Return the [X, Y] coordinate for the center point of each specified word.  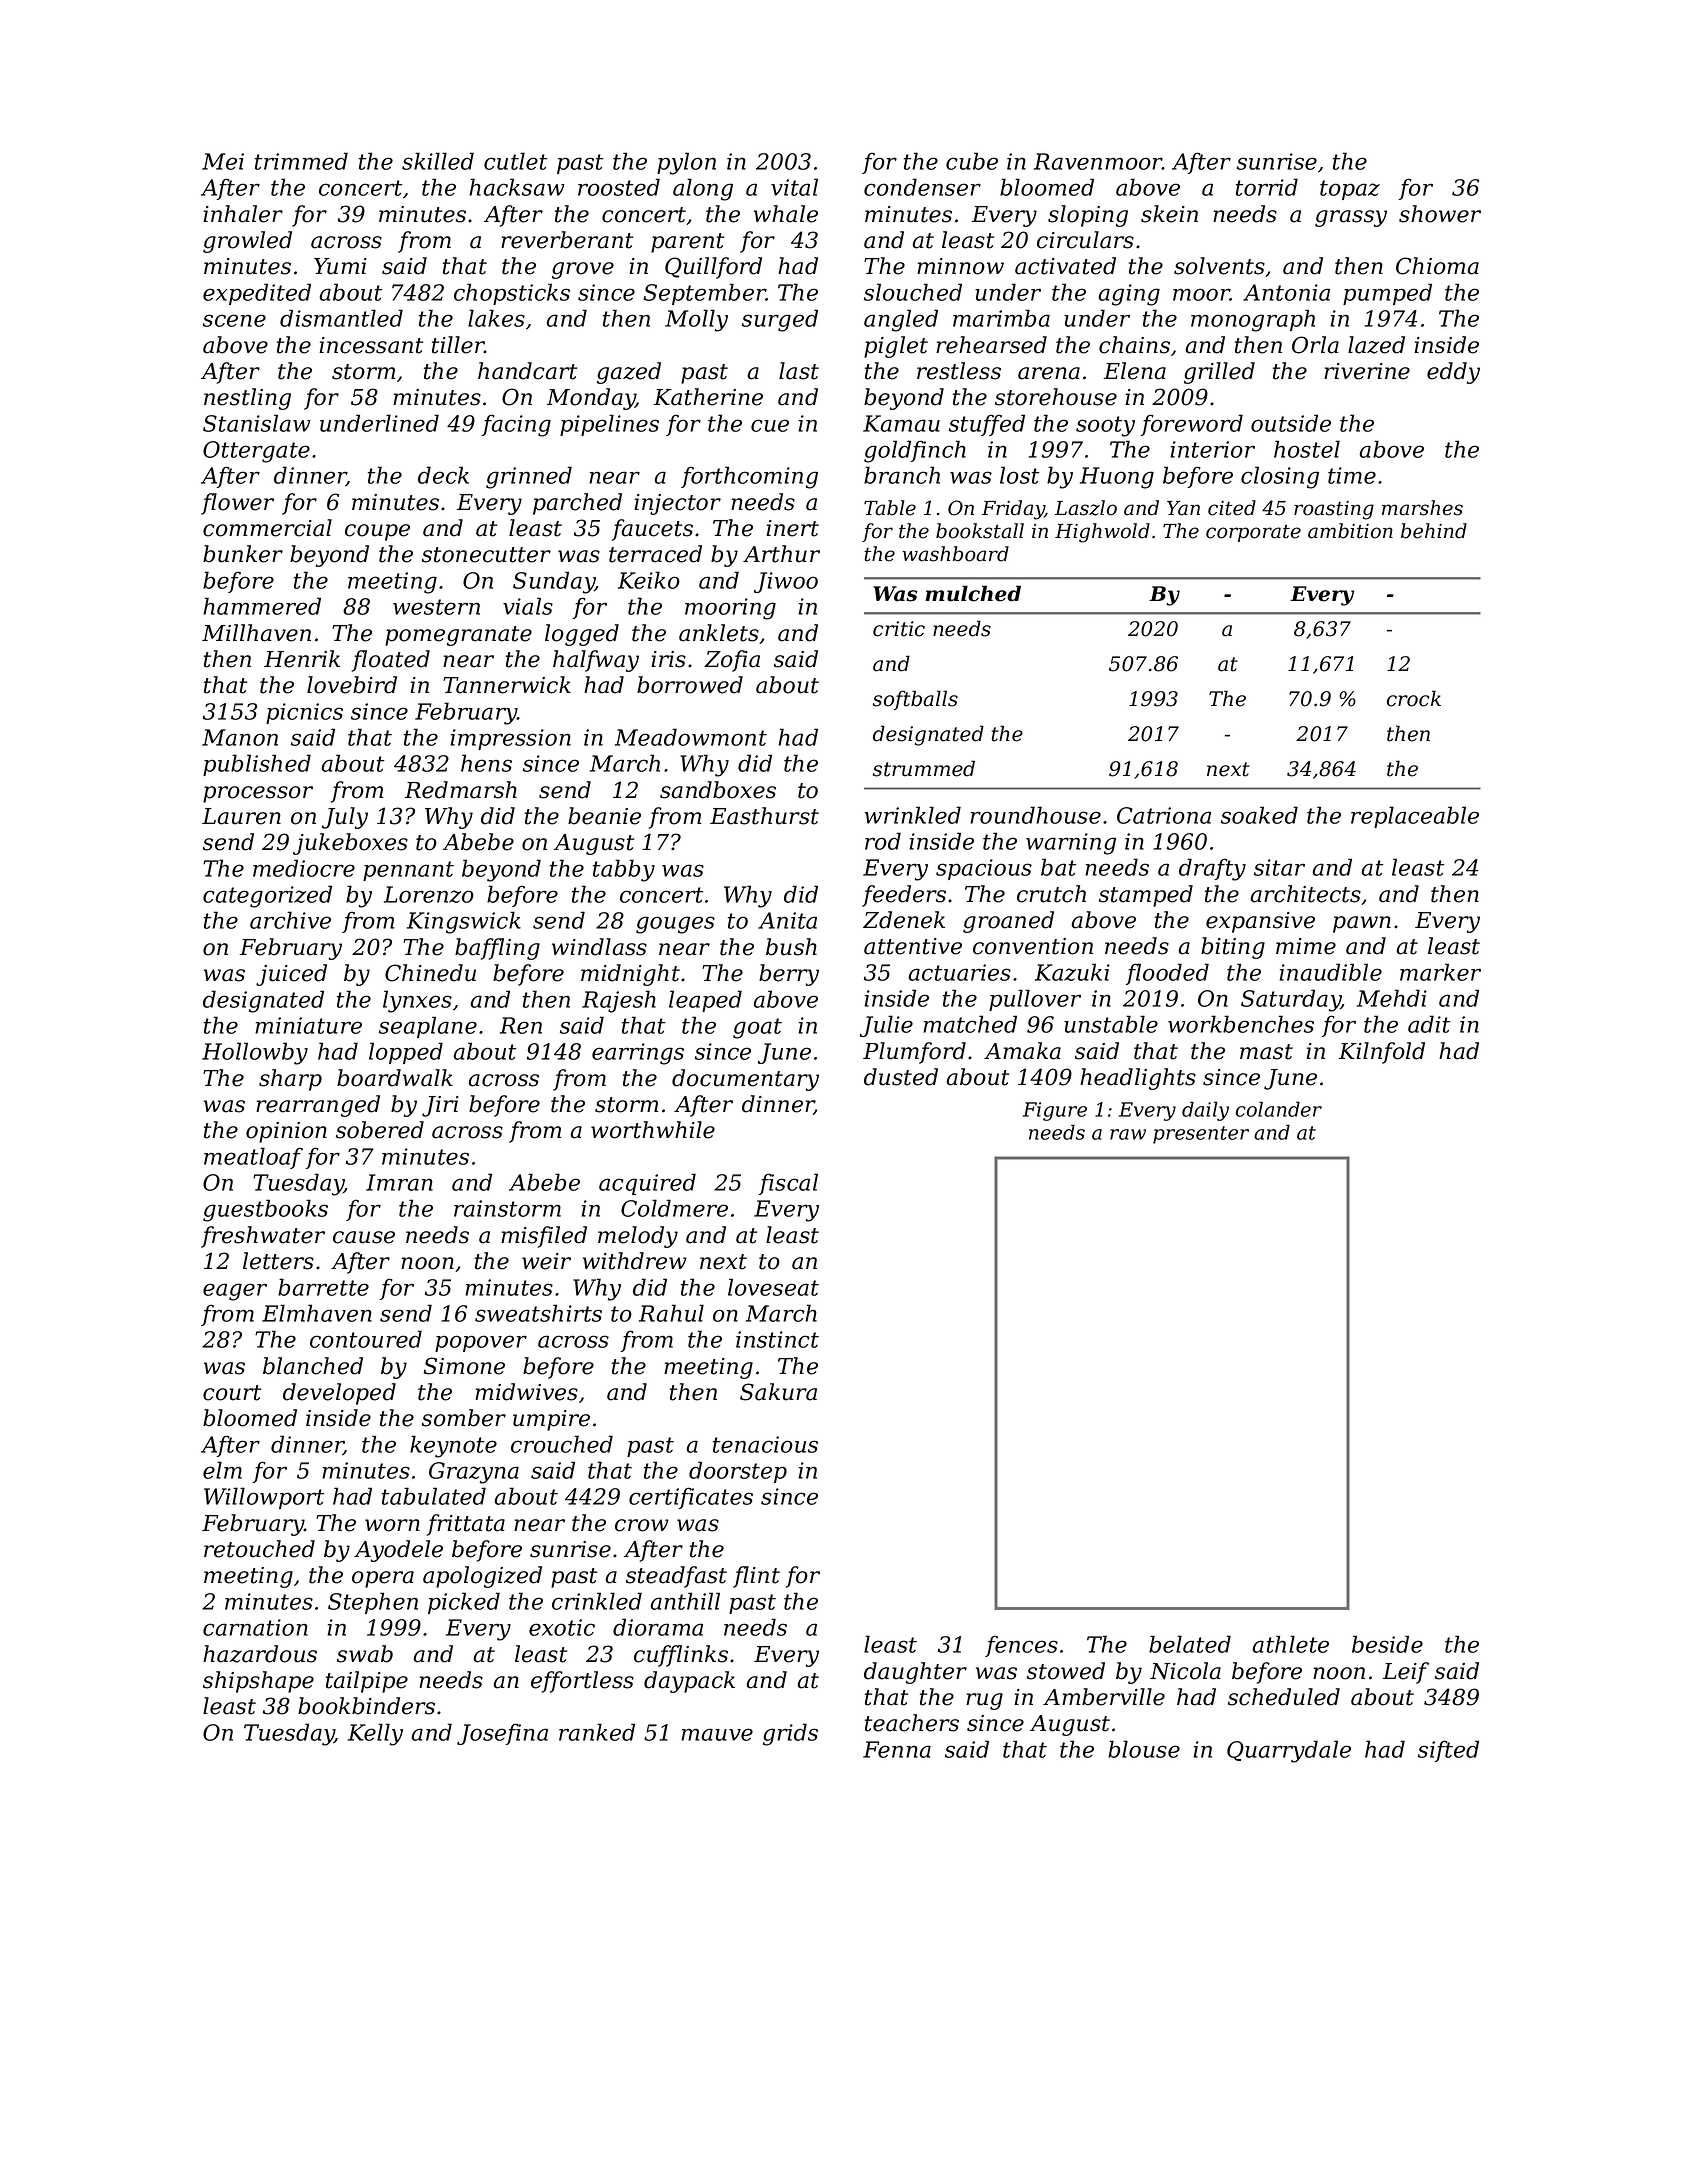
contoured [366, 1339]
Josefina [502, 1734]
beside [1387, 1644]
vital [794, 187]
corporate [1253, 533]
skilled [438, 161]
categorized [267, 896]
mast [1266, 1052]
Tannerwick [507, 685]
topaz [1350, 190]
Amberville [1104, 1697]
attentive [913, 946]
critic [899, 629]
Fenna [897, 1749]
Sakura [778, 1392]
